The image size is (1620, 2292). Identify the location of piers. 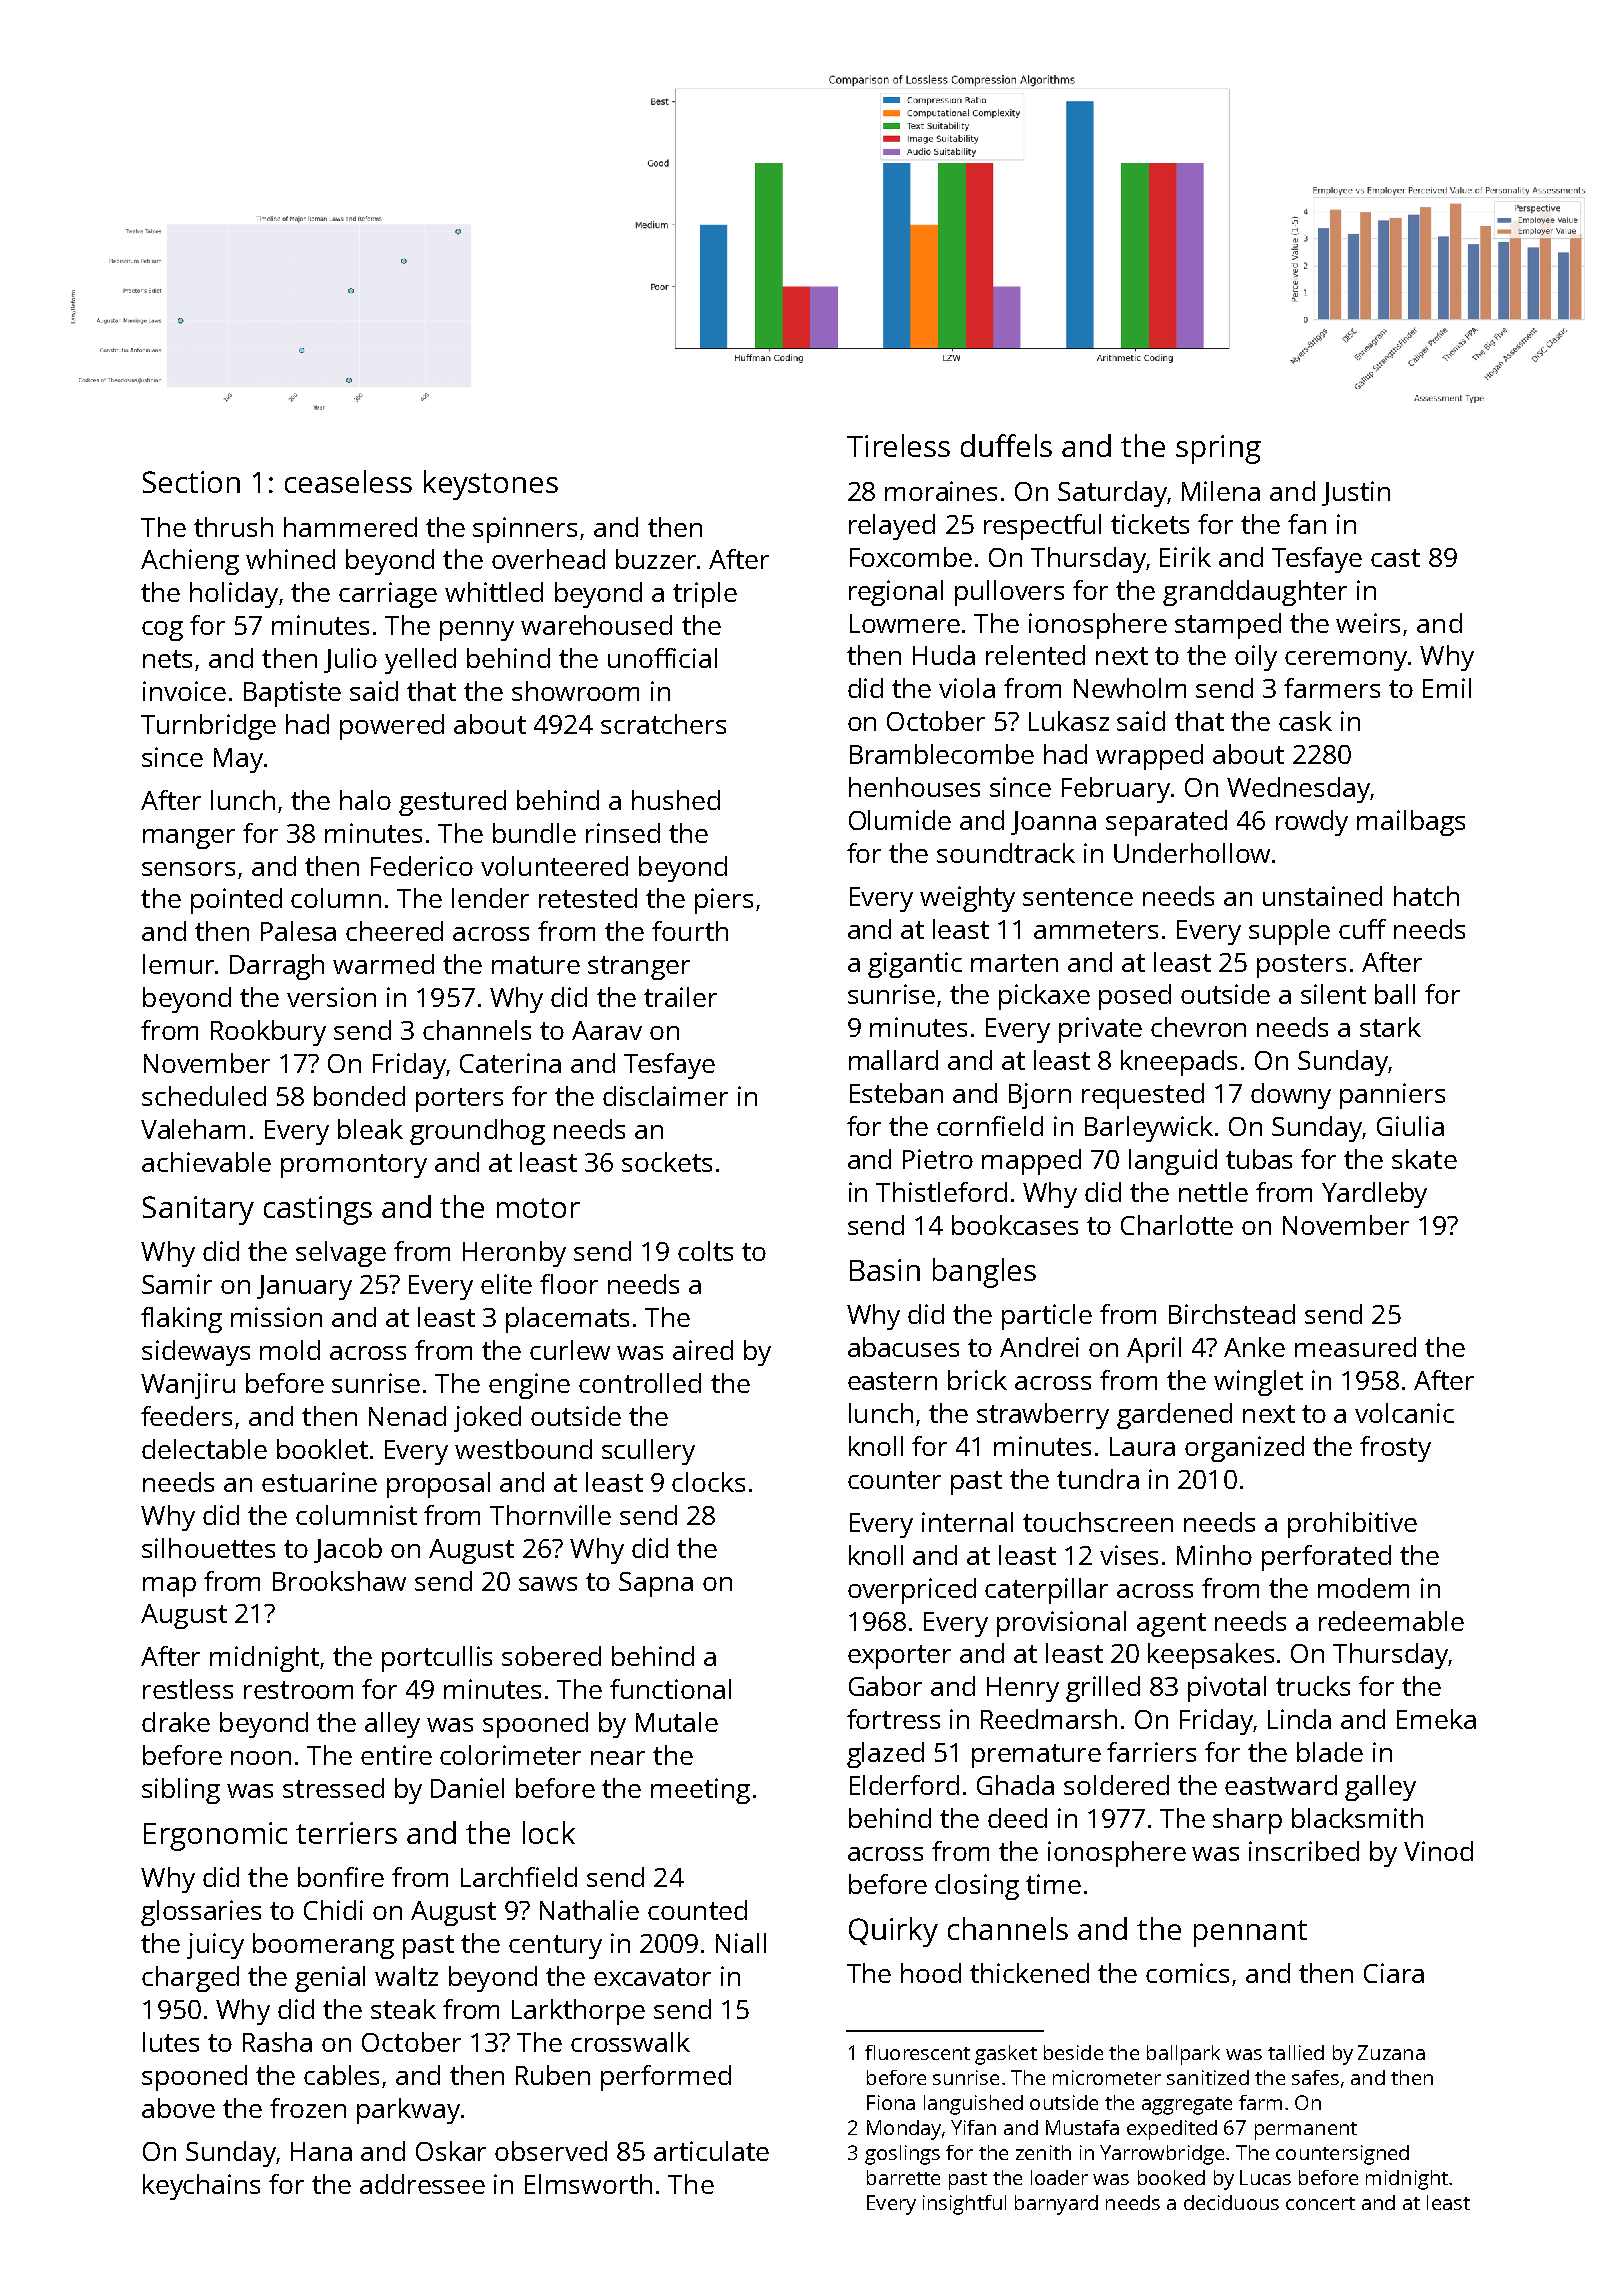
(724, 901).
